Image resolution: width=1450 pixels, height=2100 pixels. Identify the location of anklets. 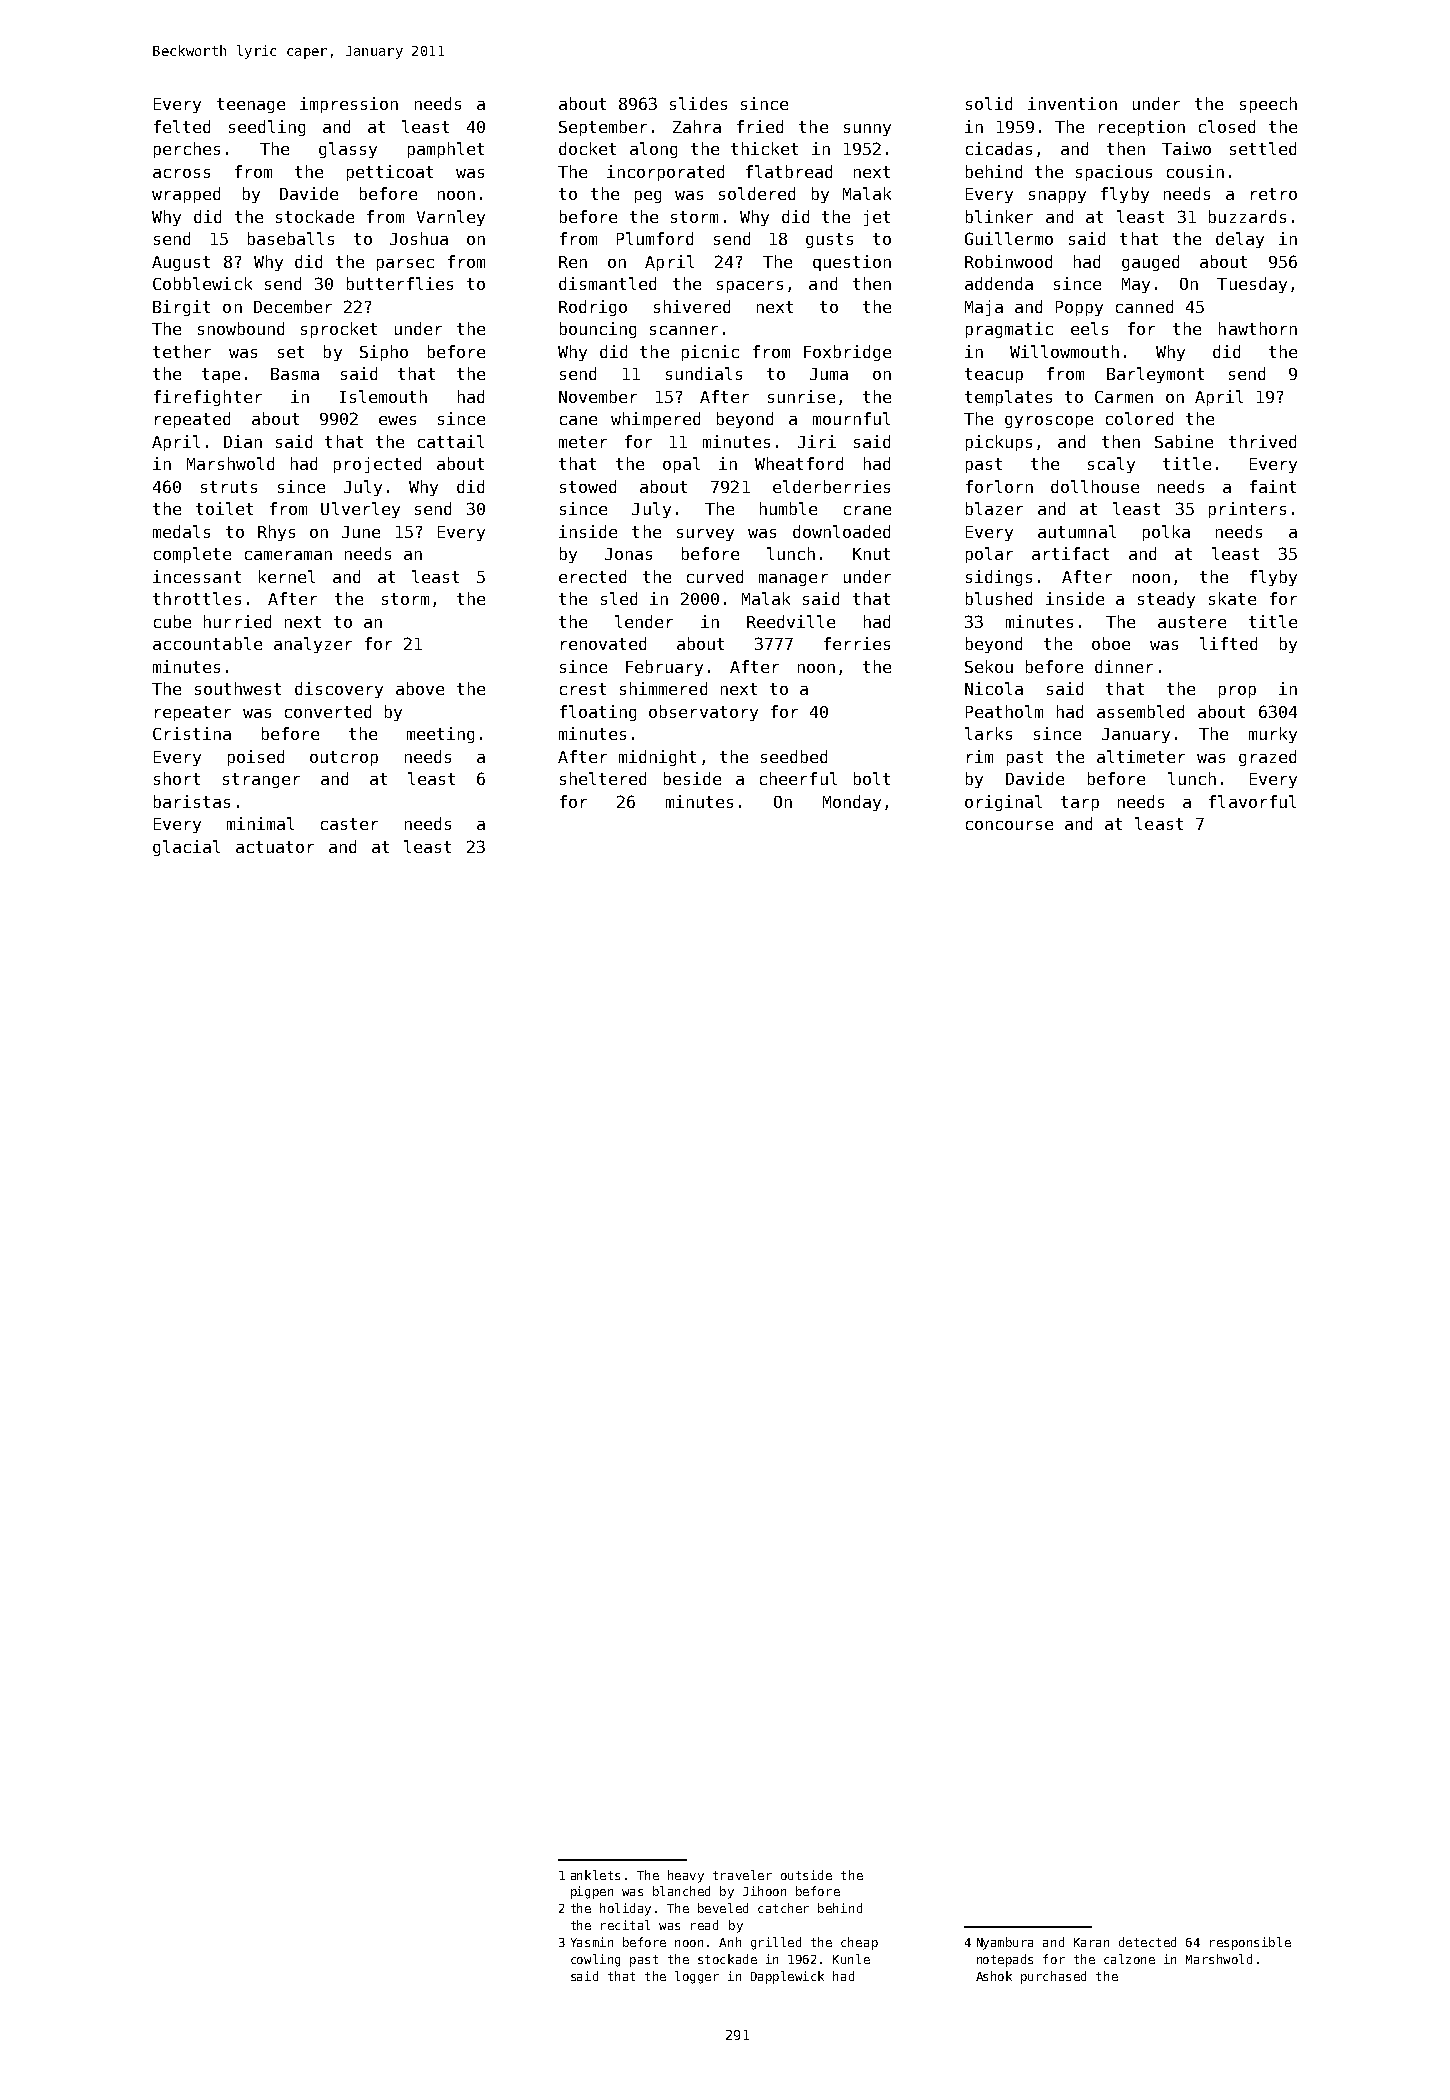
(595, 1875).
